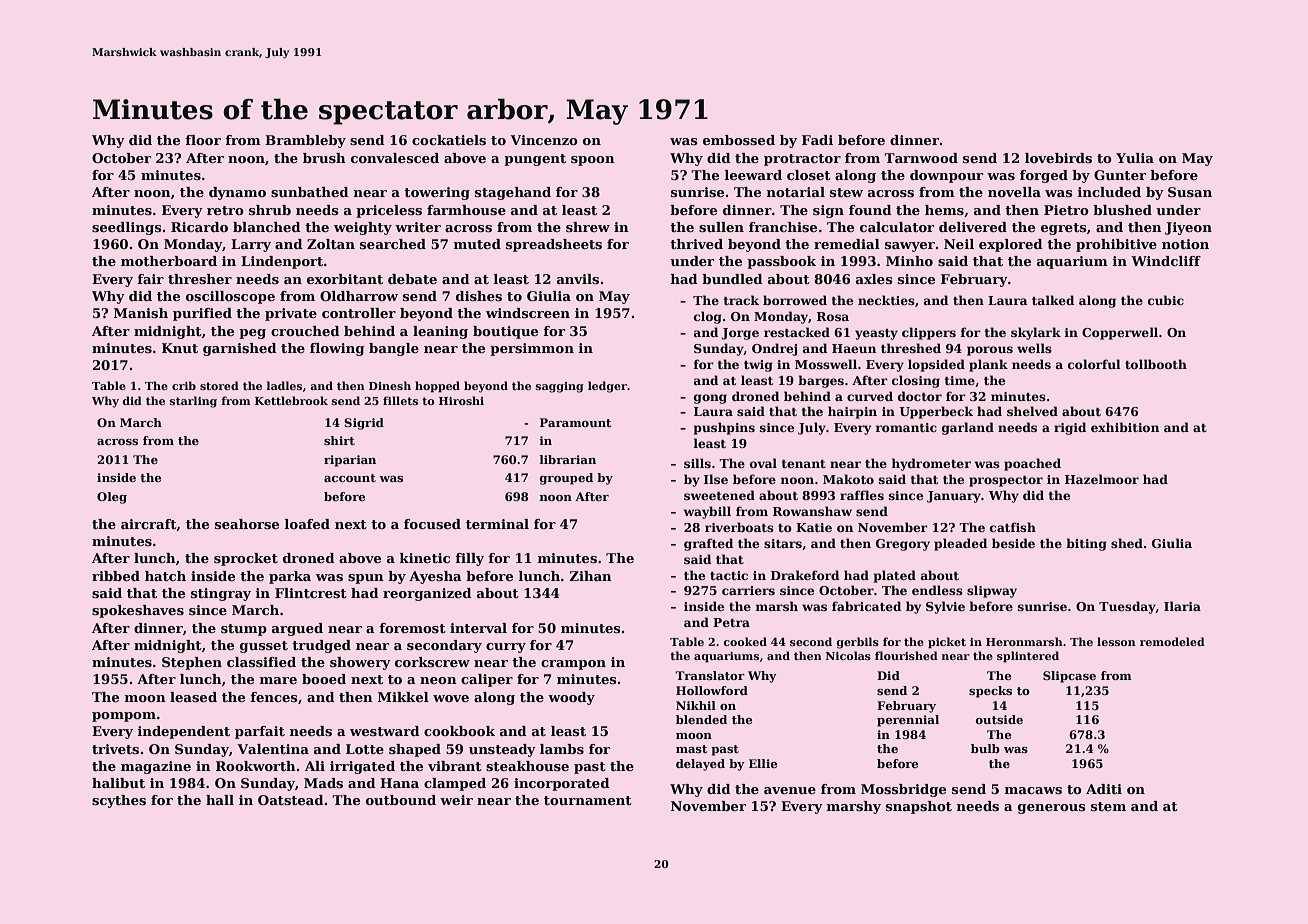 This page has height=924, width=1308. I want to click on outbound, so click(401, 800).
